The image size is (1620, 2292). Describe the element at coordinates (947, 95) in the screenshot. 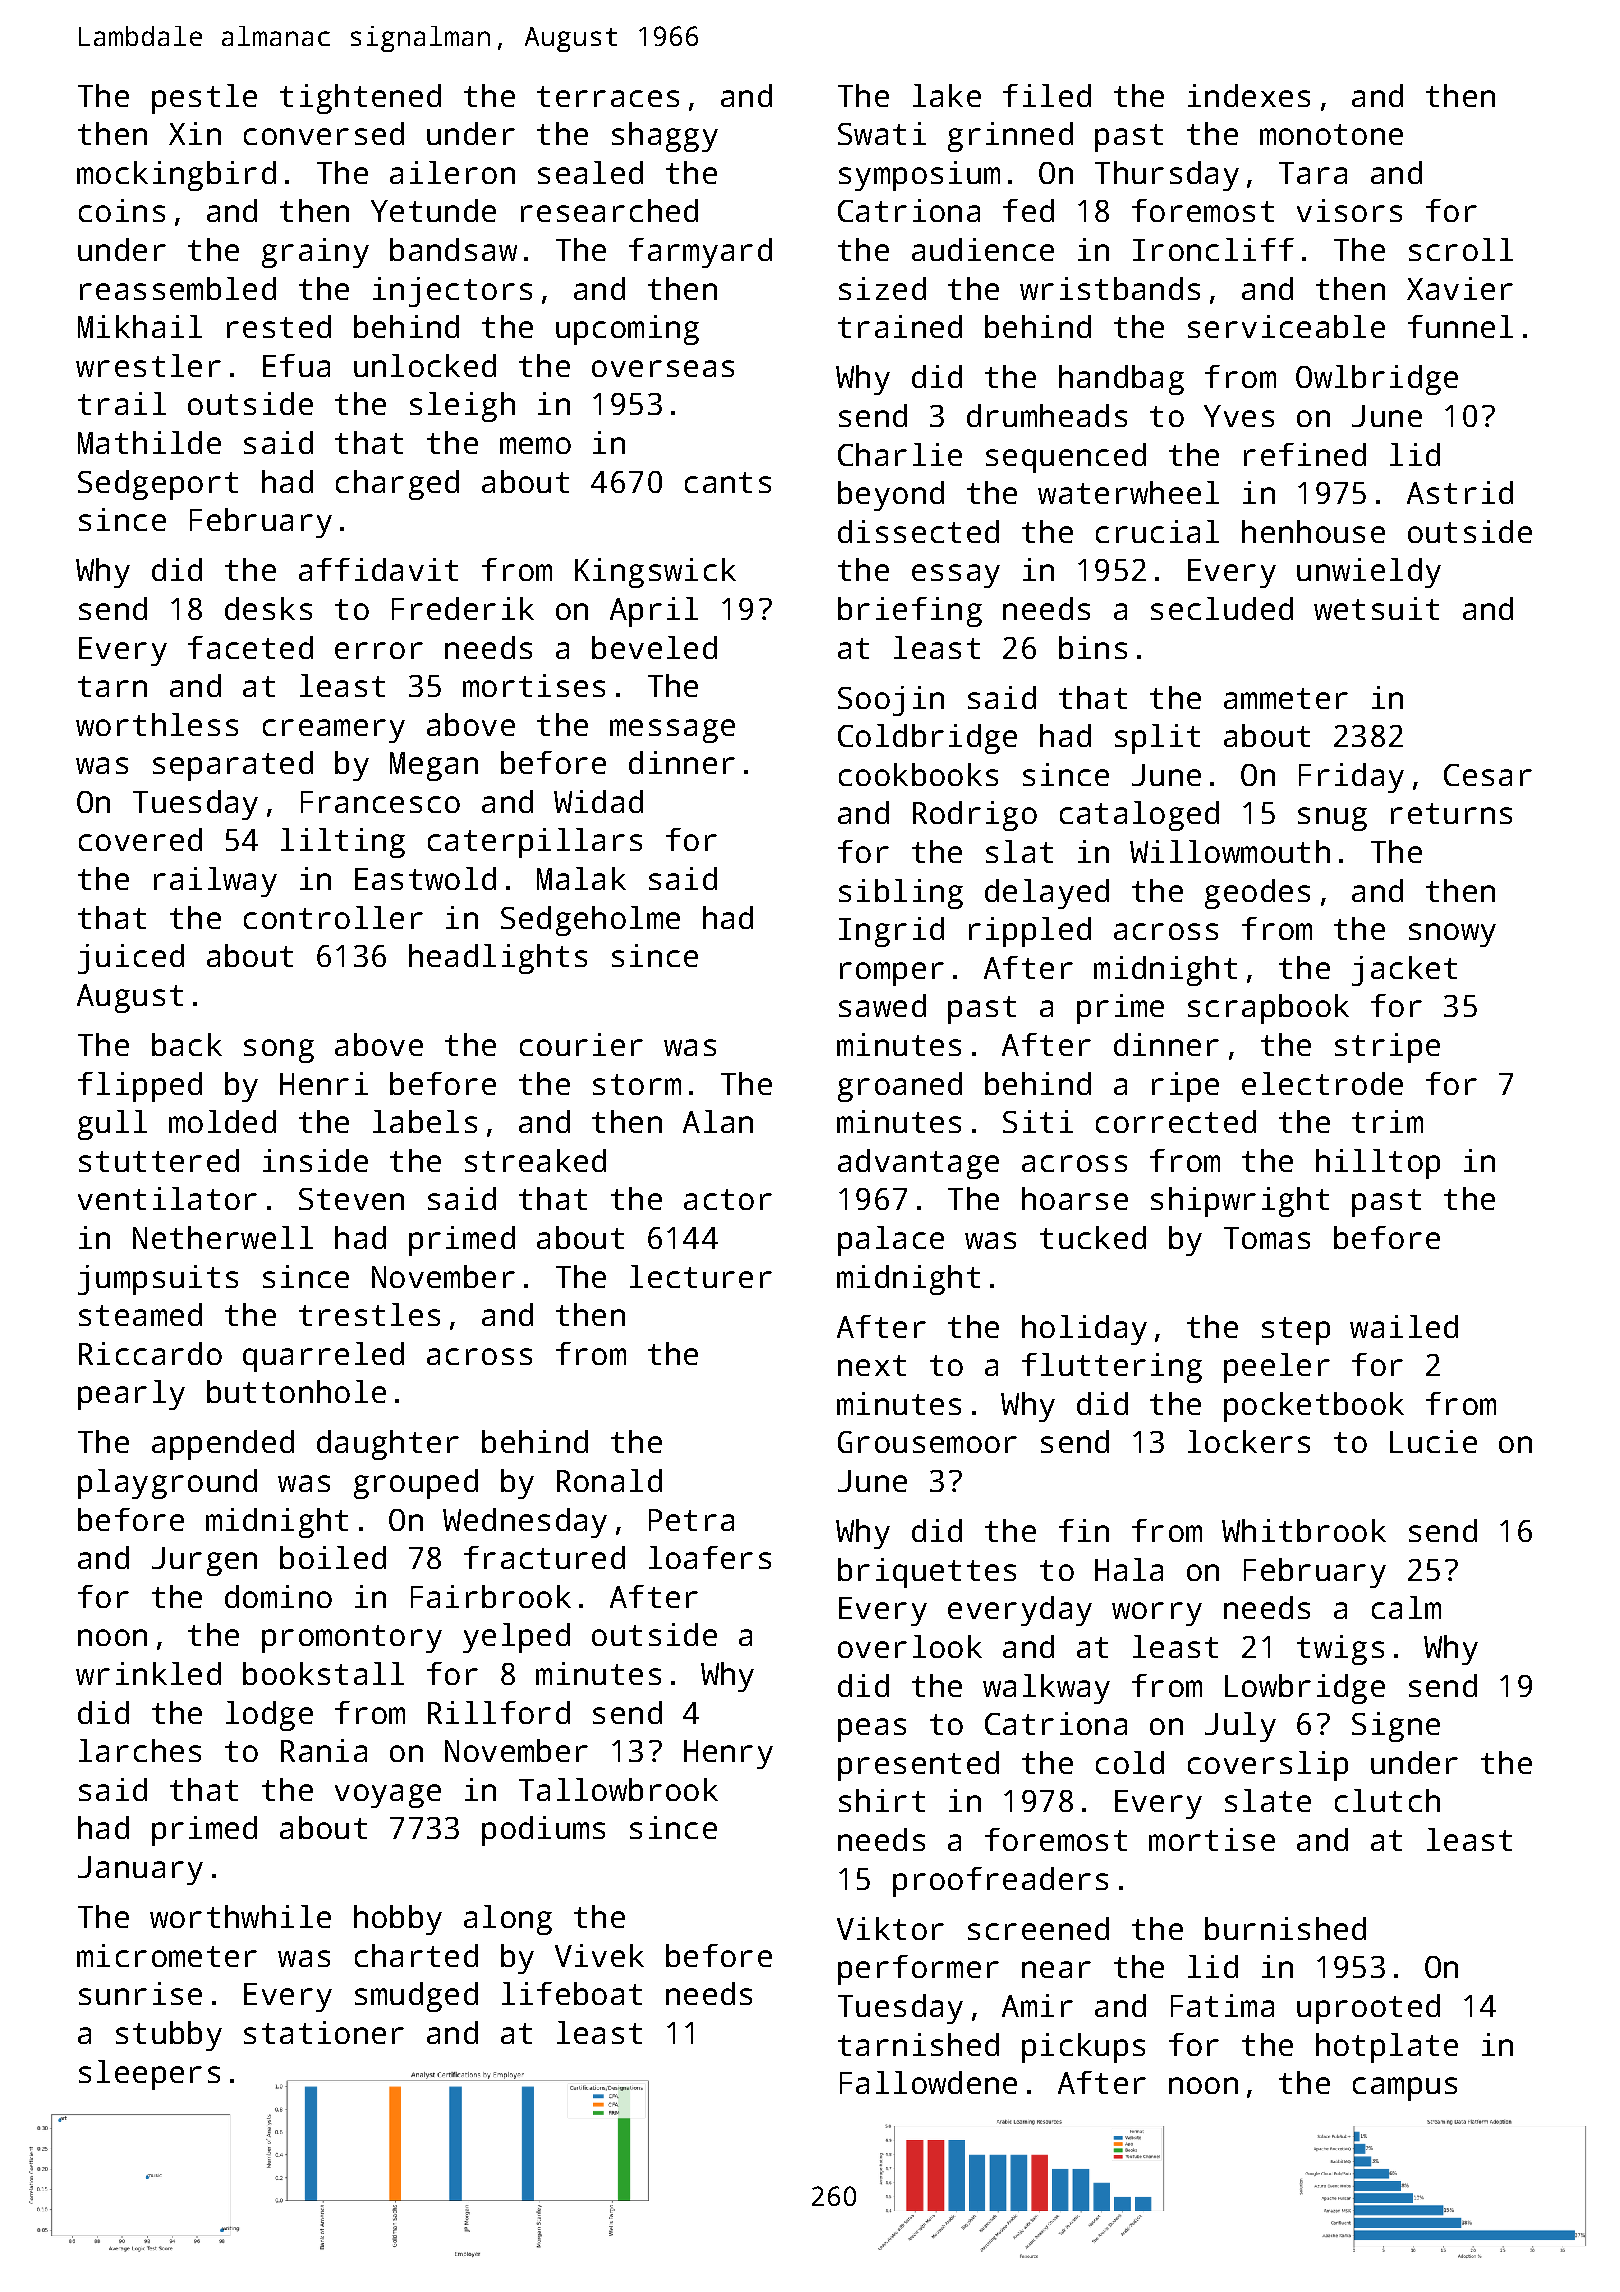

I see `lake` at that location.
